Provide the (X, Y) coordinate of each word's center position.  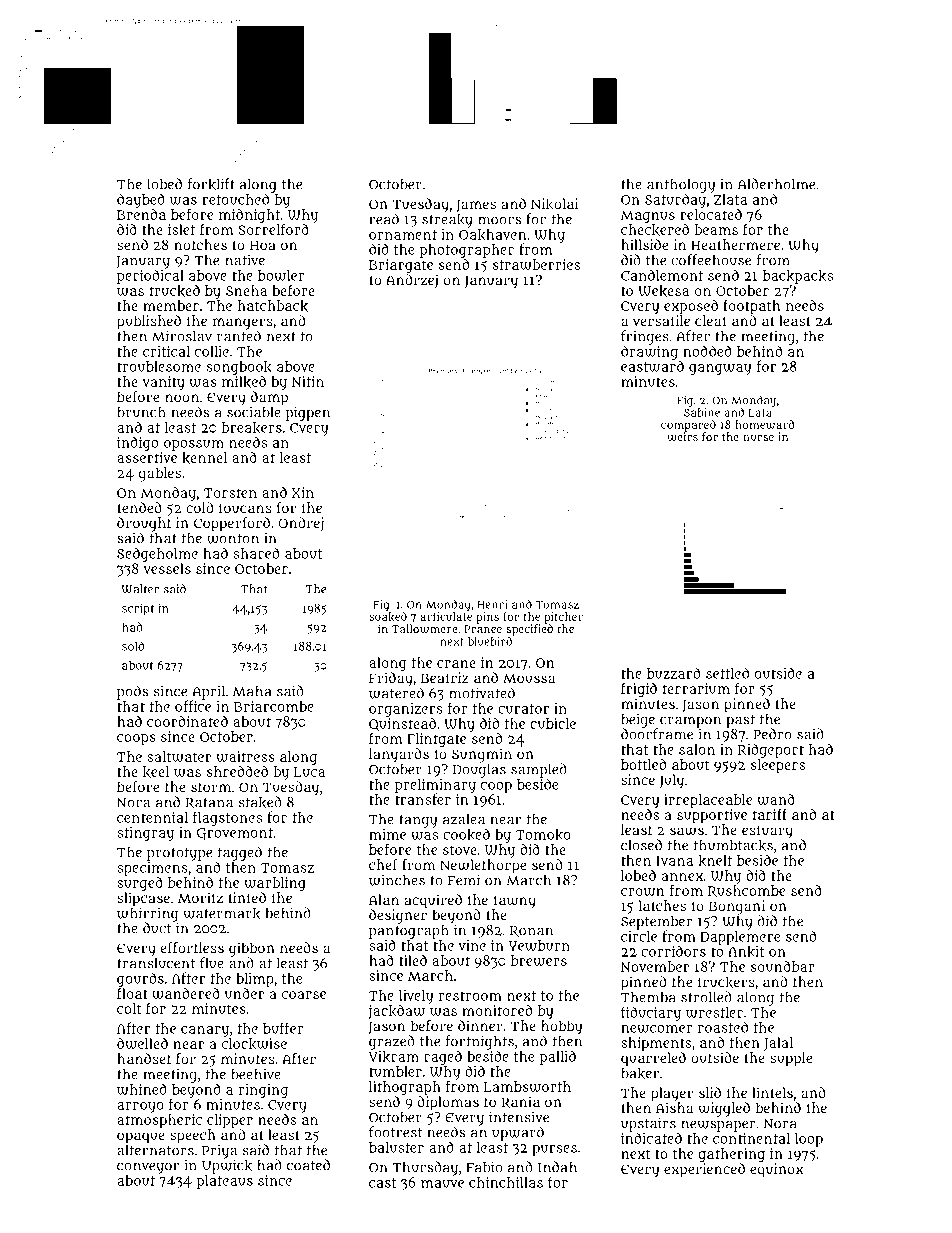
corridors (673, 951)
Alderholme (776, 184)
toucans (245, 508)
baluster (396, 1147)
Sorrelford (273, 229)
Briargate (401, 266)
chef (383, 864)
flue (212, 963)
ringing (263, 1091)
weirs (682, 436)
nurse (758, 438)
